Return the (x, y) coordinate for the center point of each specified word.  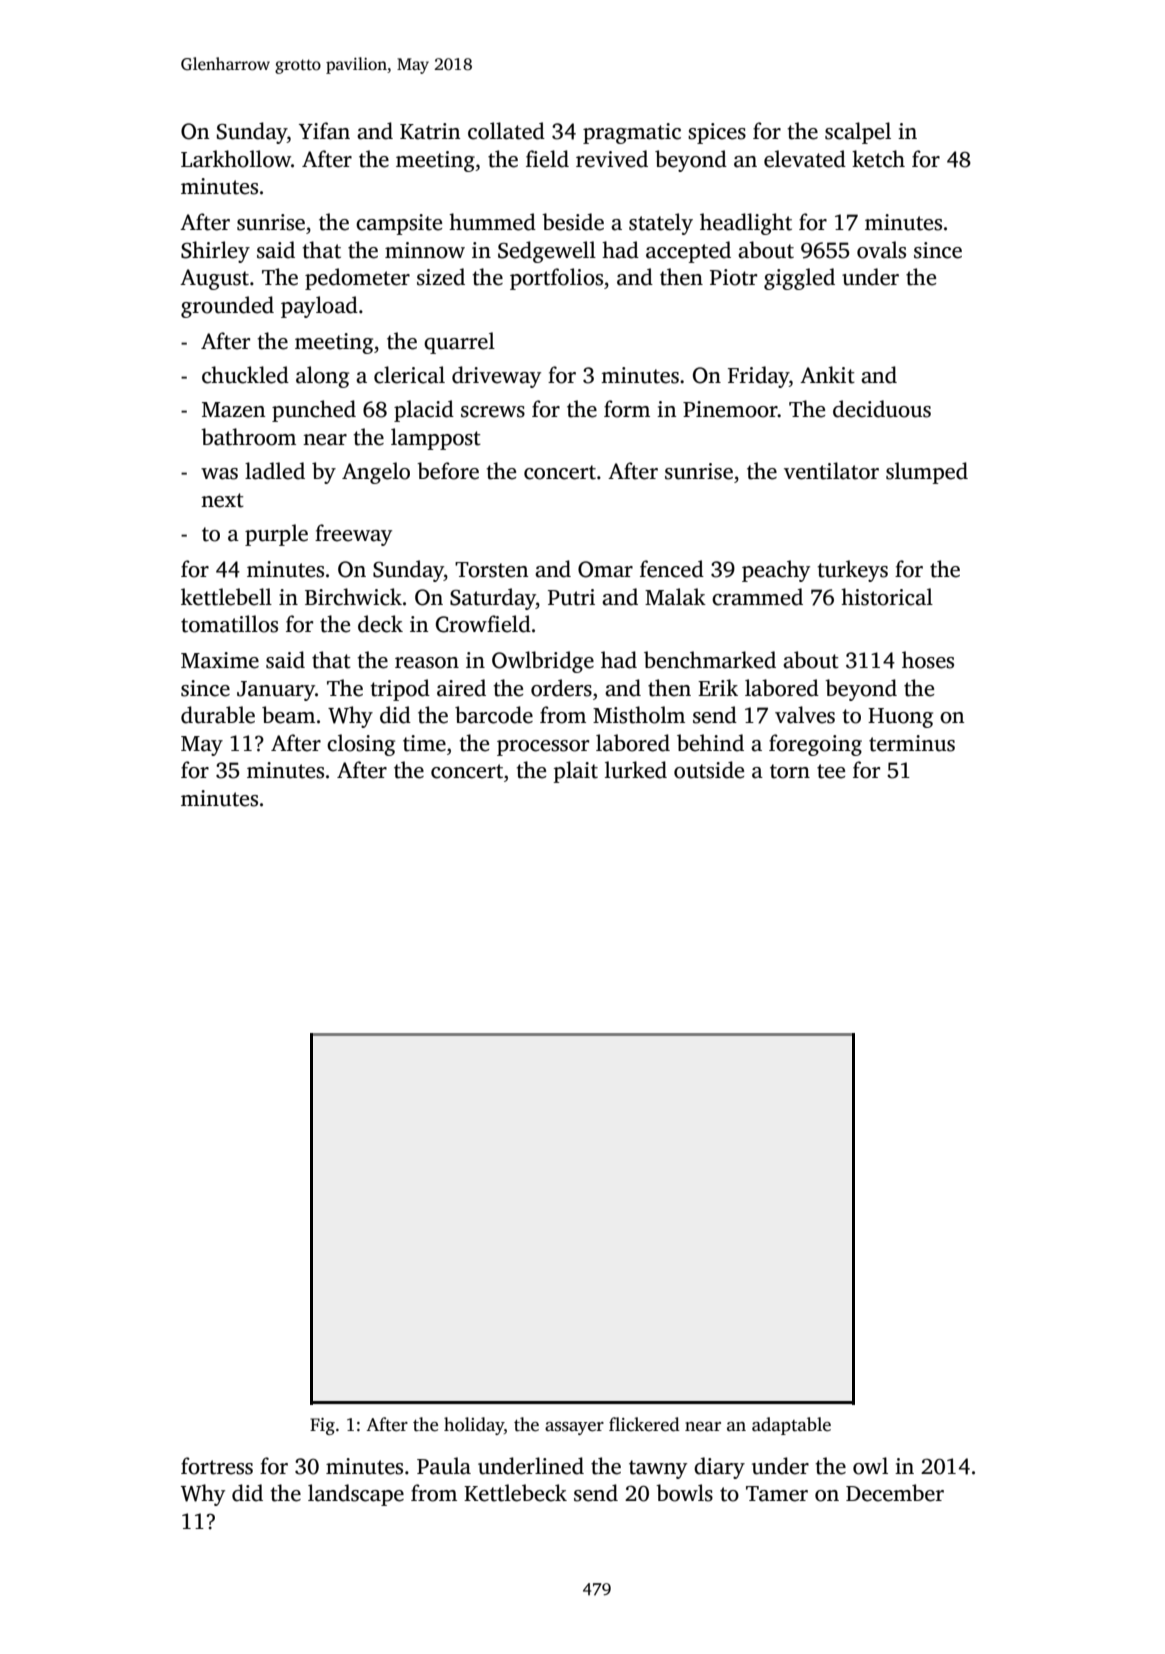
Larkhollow (236, 159)
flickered (644, 1424)
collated (506, 131)
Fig (322, 1426)
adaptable (791, 1426)
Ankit (827, 375)
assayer (574, 1428)
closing (361, 745)
